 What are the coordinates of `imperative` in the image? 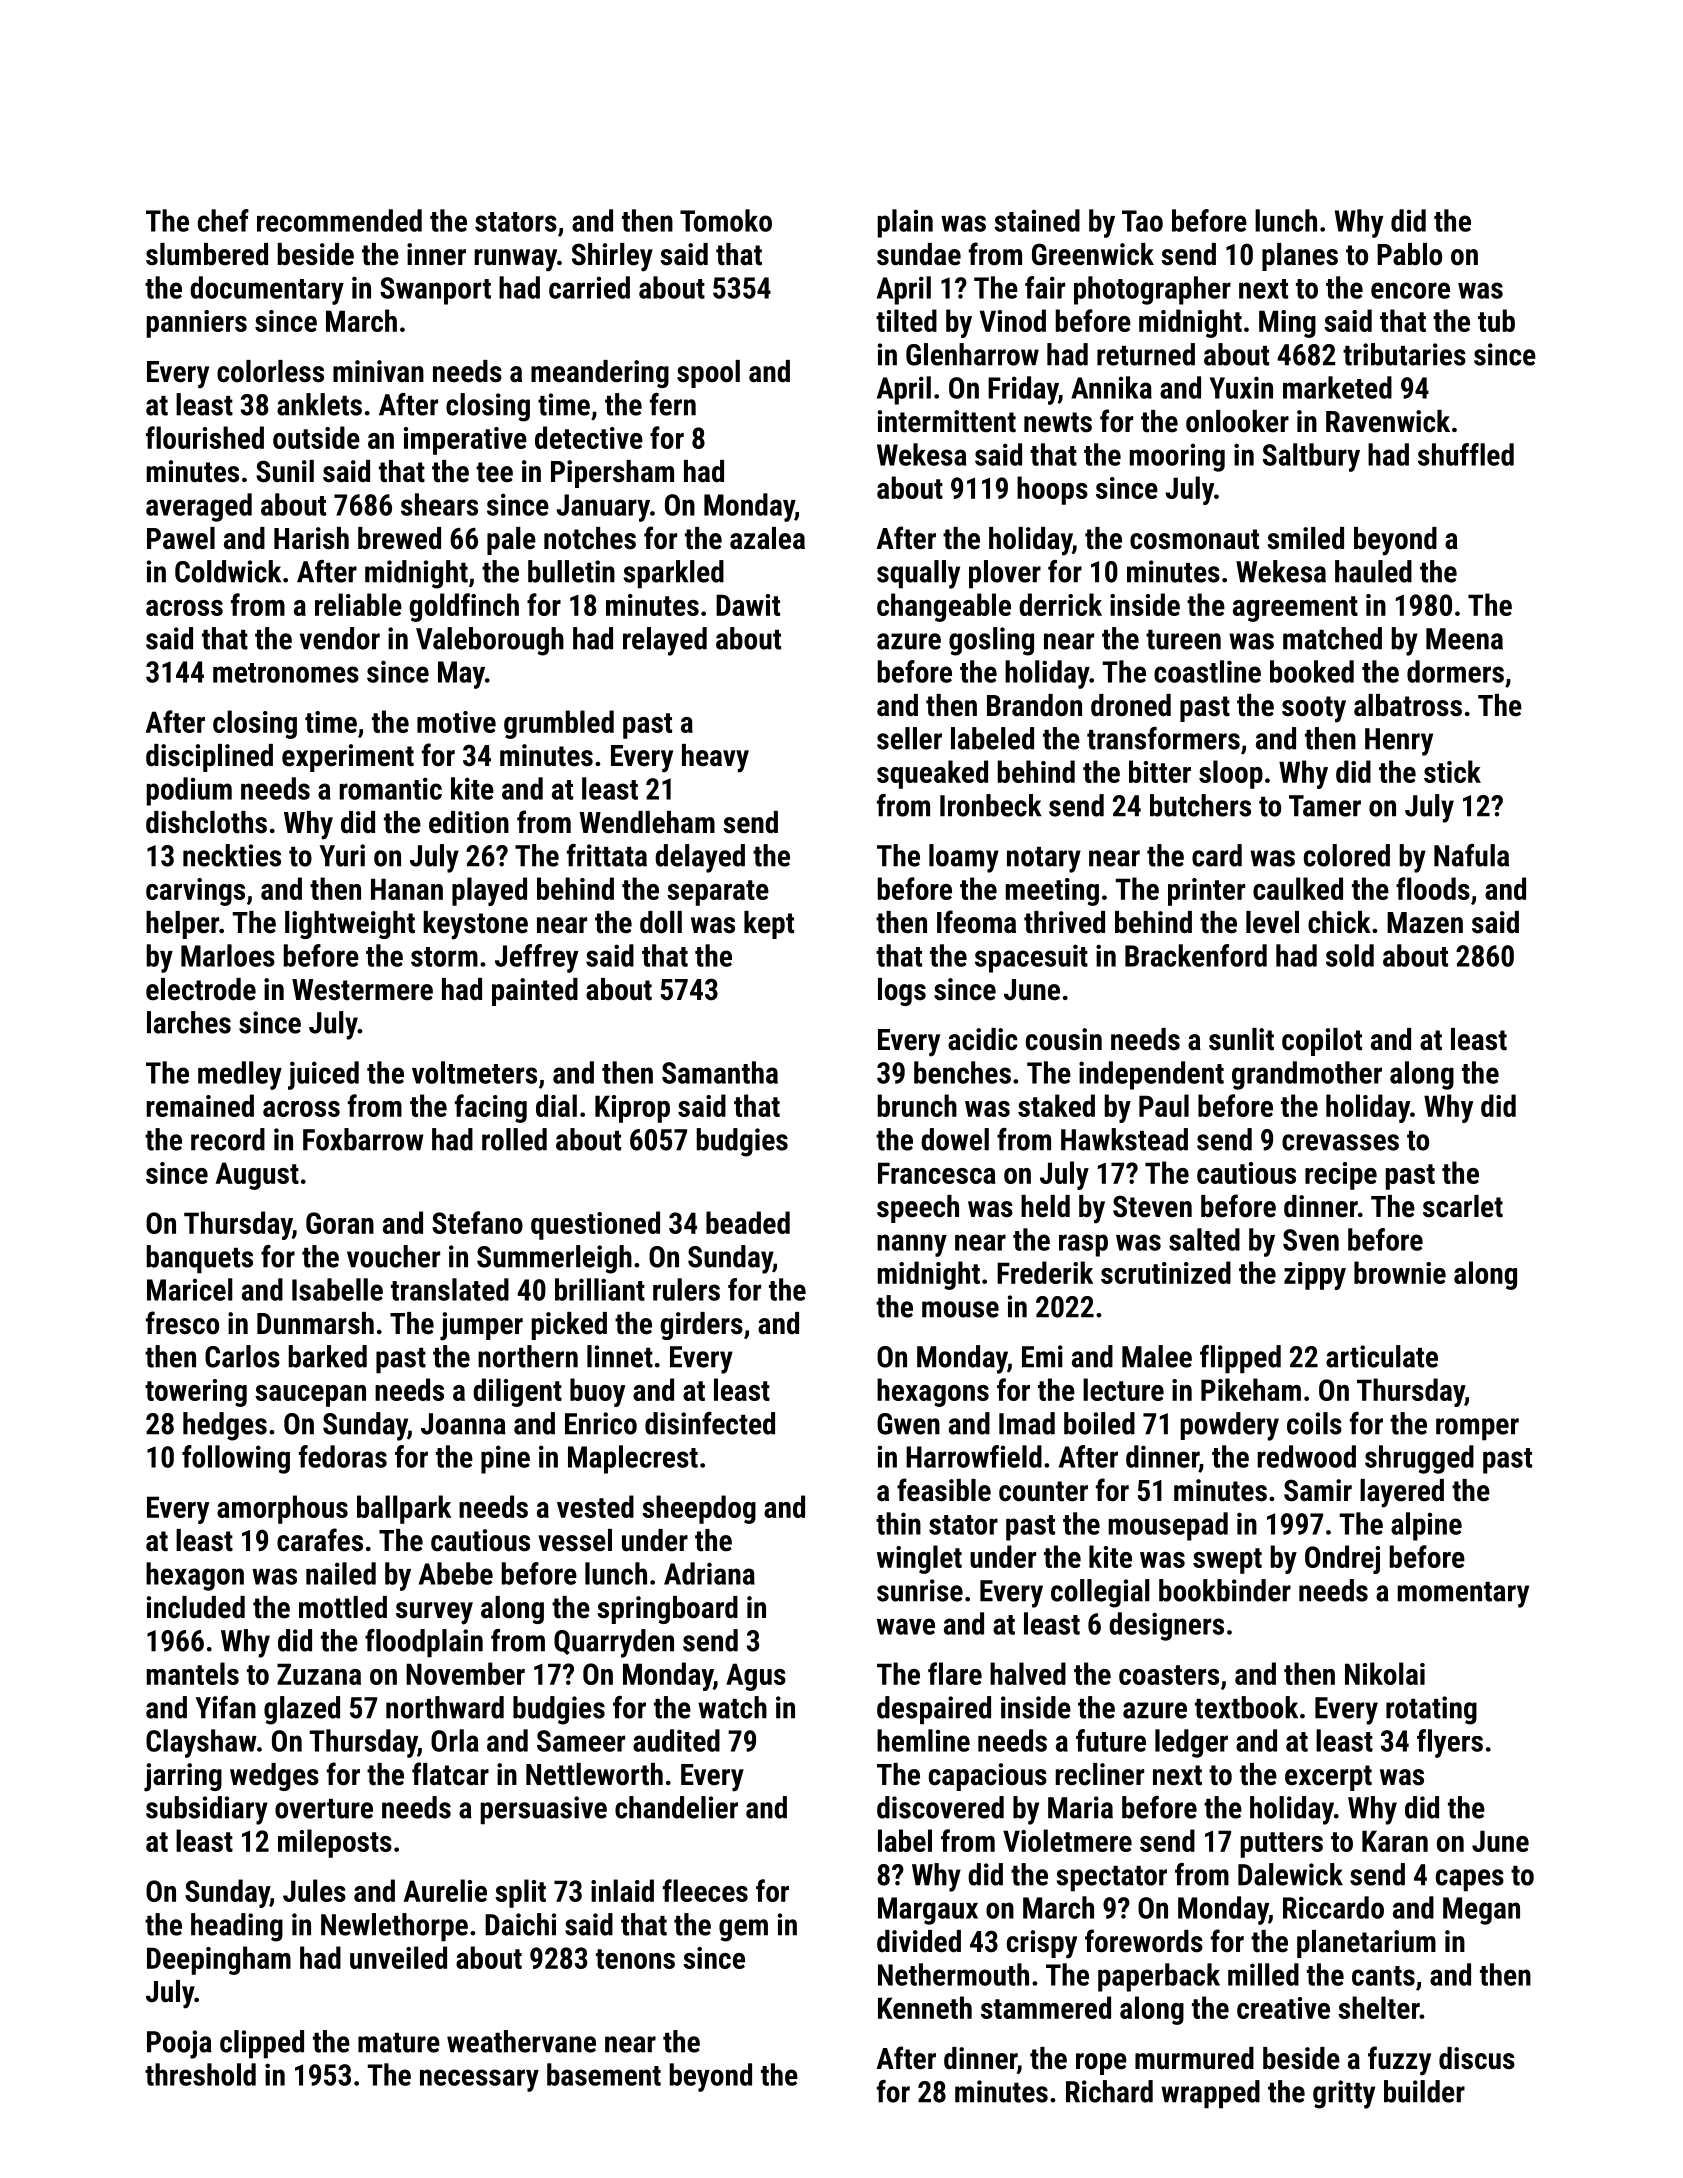 It's located at (465, 441).
